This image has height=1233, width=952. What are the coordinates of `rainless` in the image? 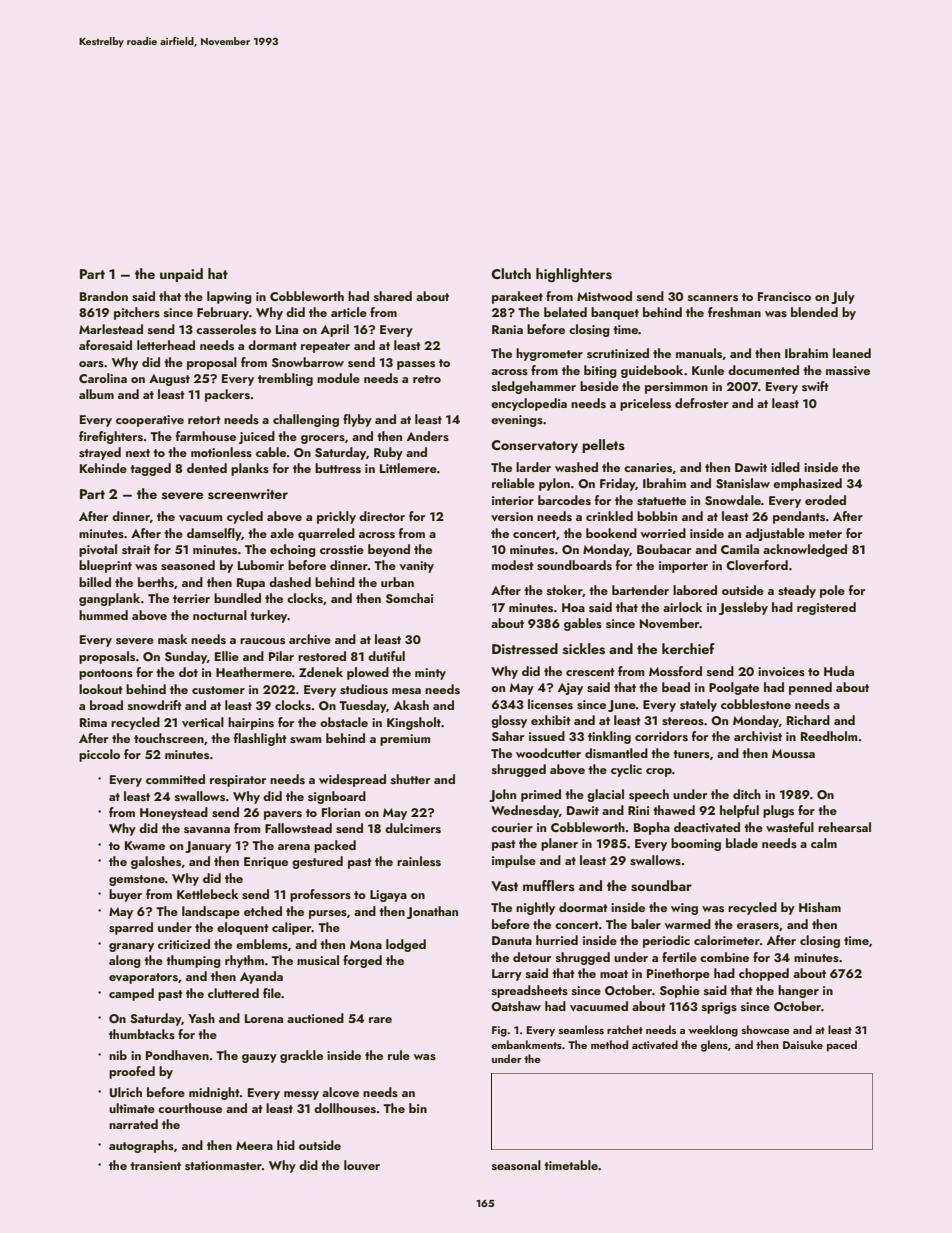 It's located at (419, 861).
